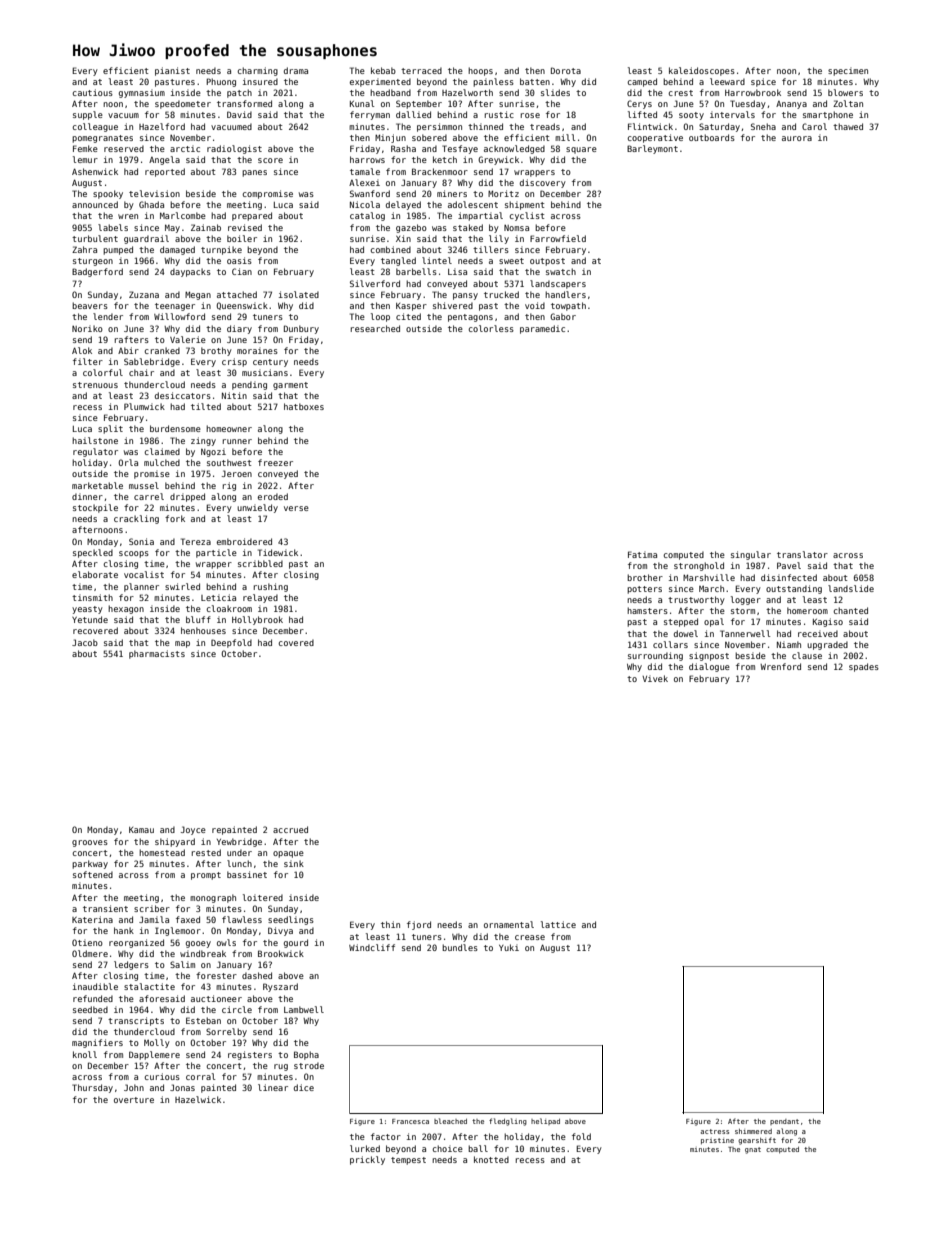 The width and height of the screenshot is (952, 1233). Describe the element at coordinates (213, 898) in the screenshot. I see `monograph` at that location.
